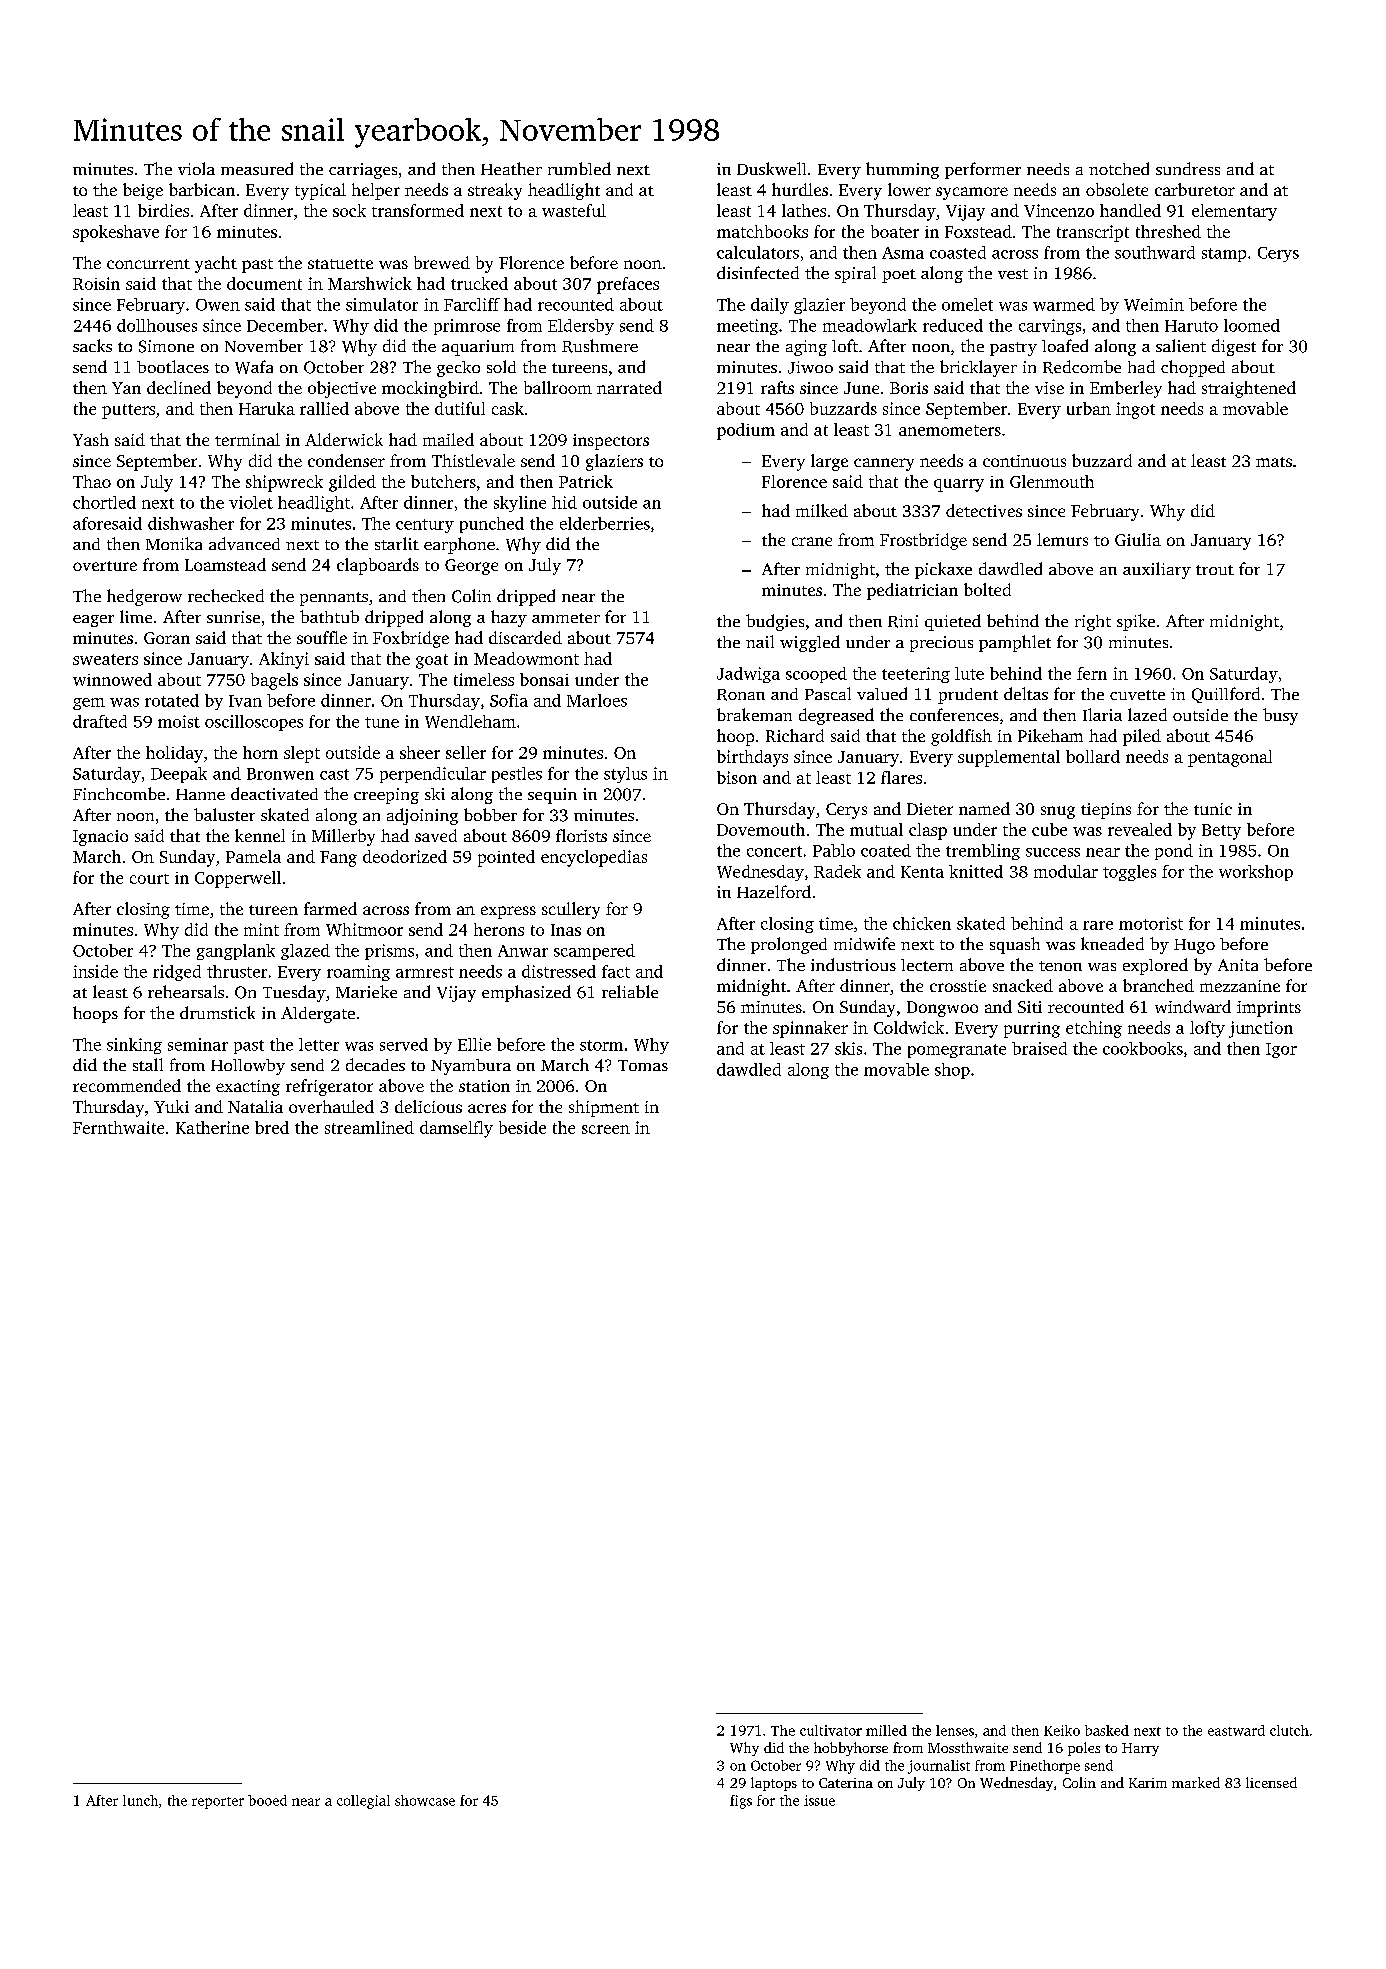 The image size is (1386, 1969). What do you see at coordinates (140, 1800) in the document?
I see `lunch` at bounding box center [140, 1800].
